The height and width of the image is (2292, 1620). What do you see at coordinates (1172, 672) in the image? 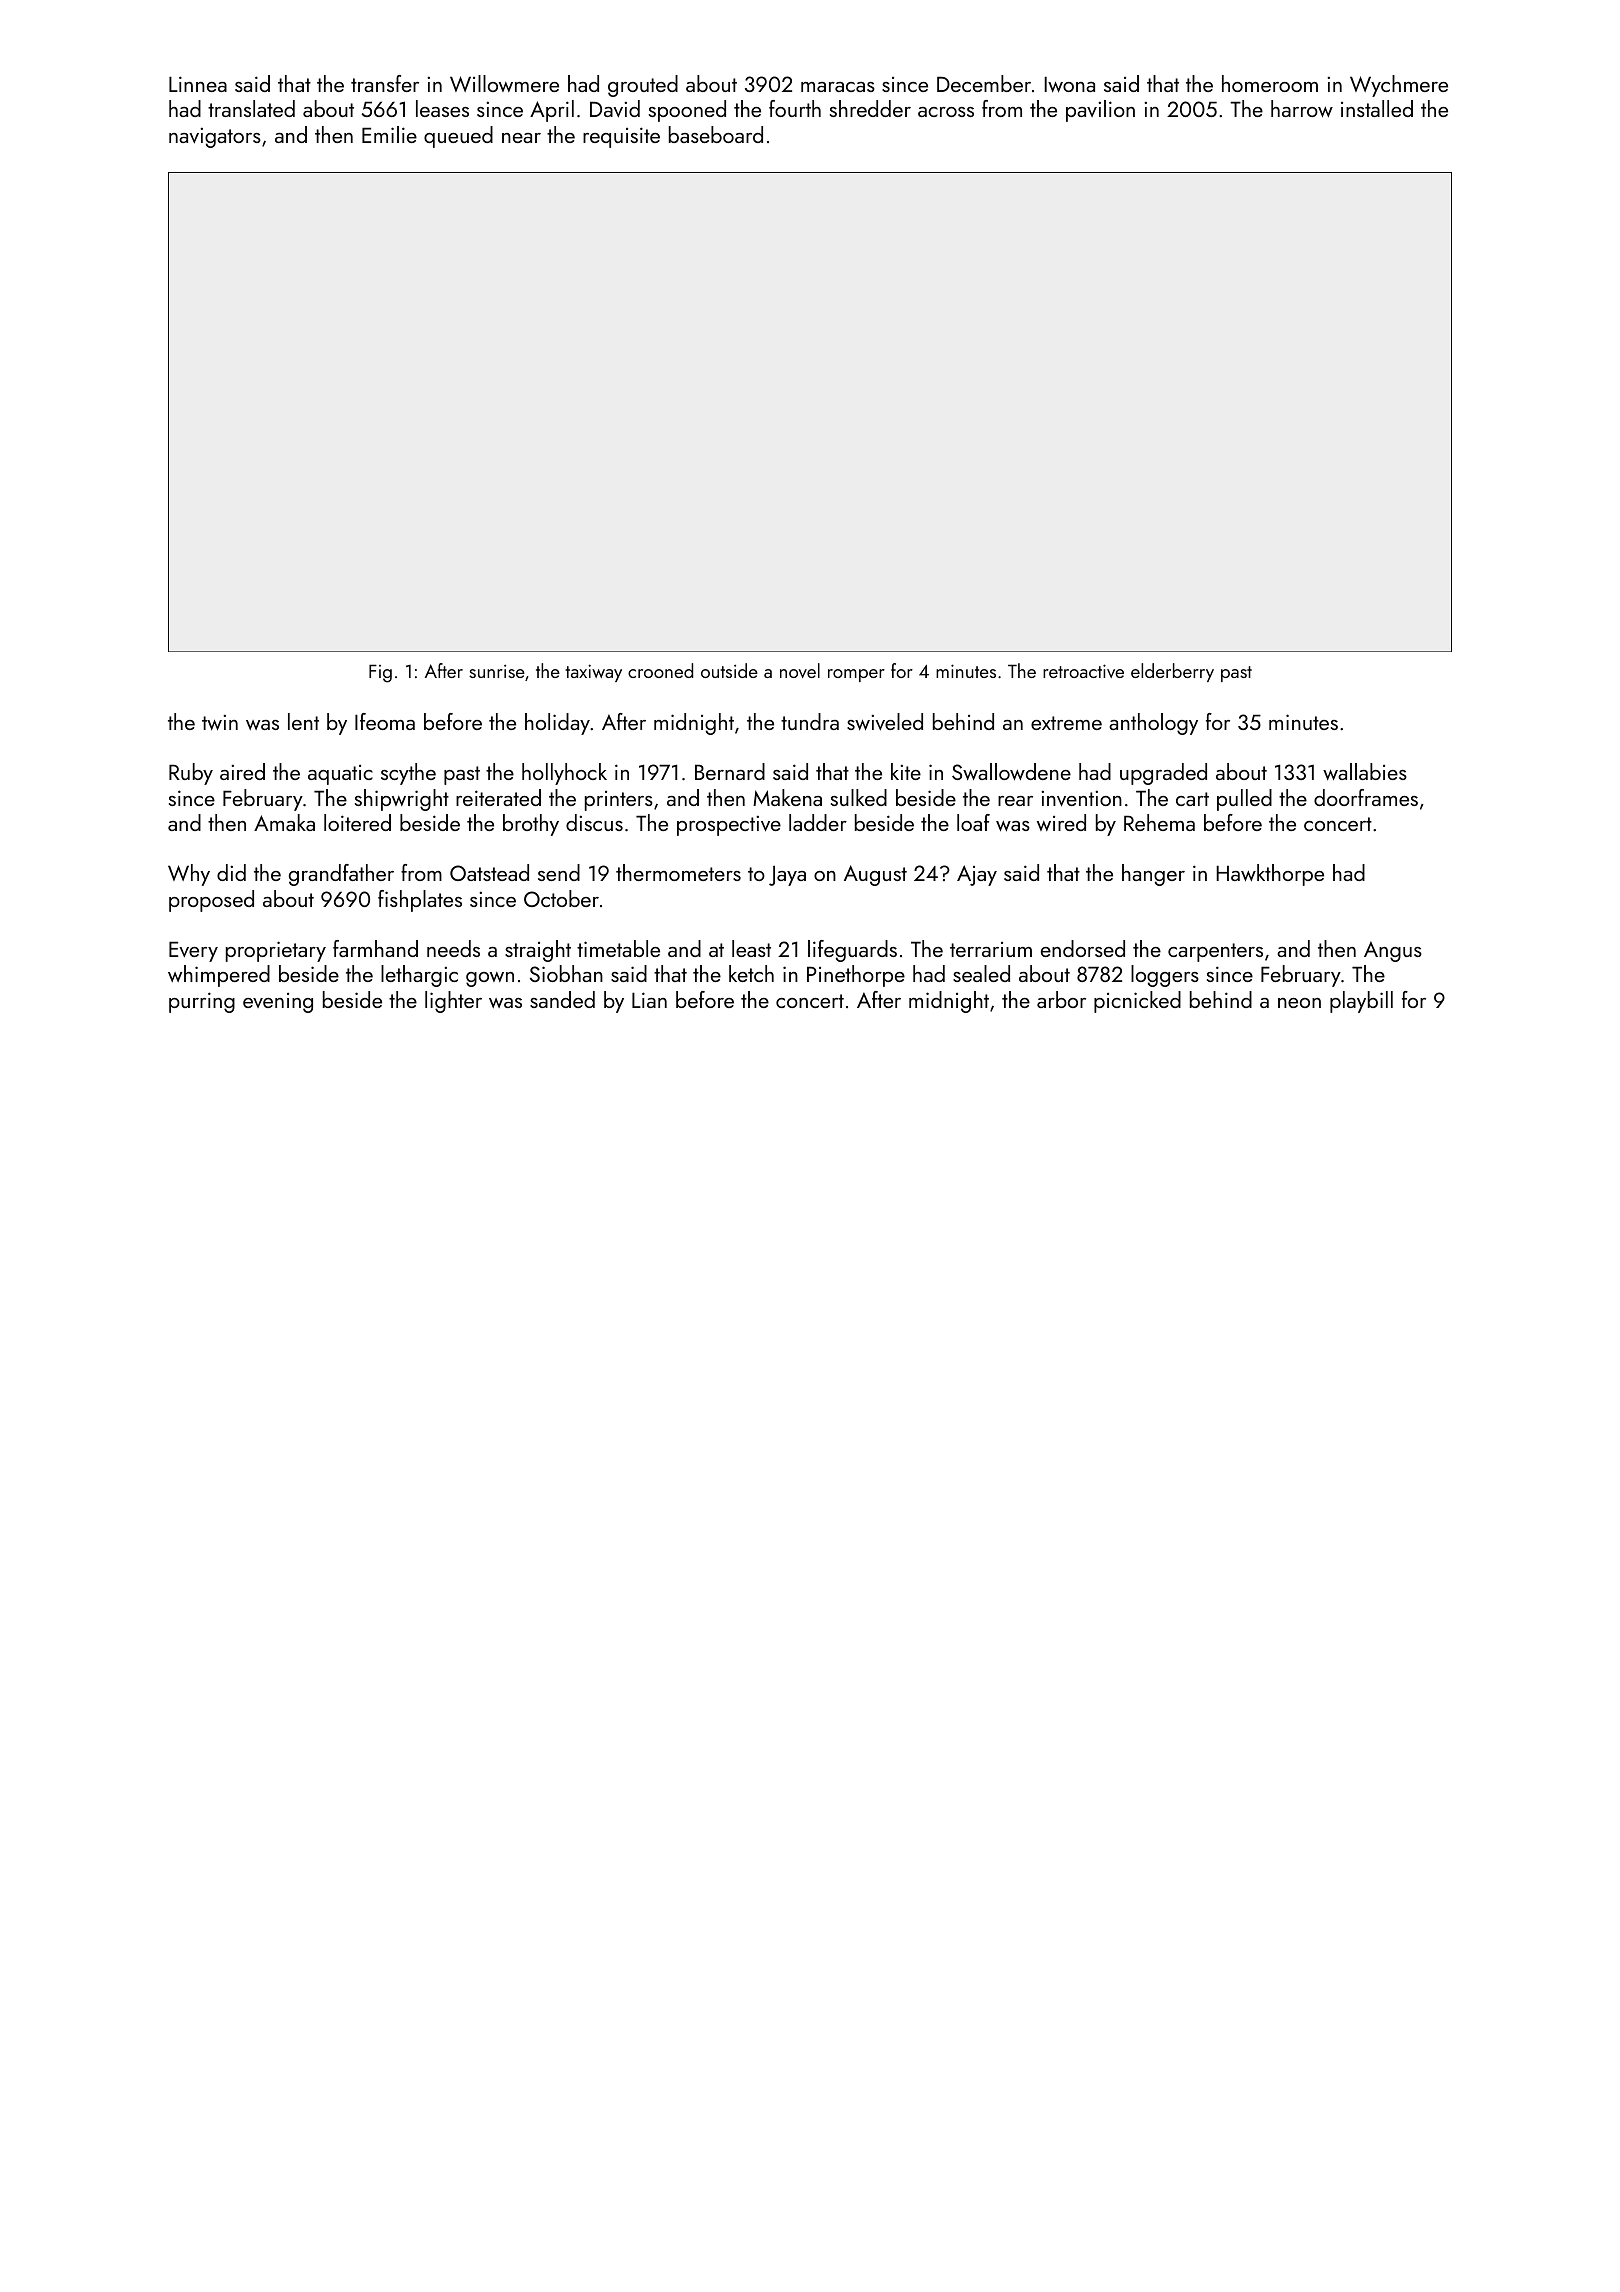
I see `elderberry` at bounding box center [1172, 672].
